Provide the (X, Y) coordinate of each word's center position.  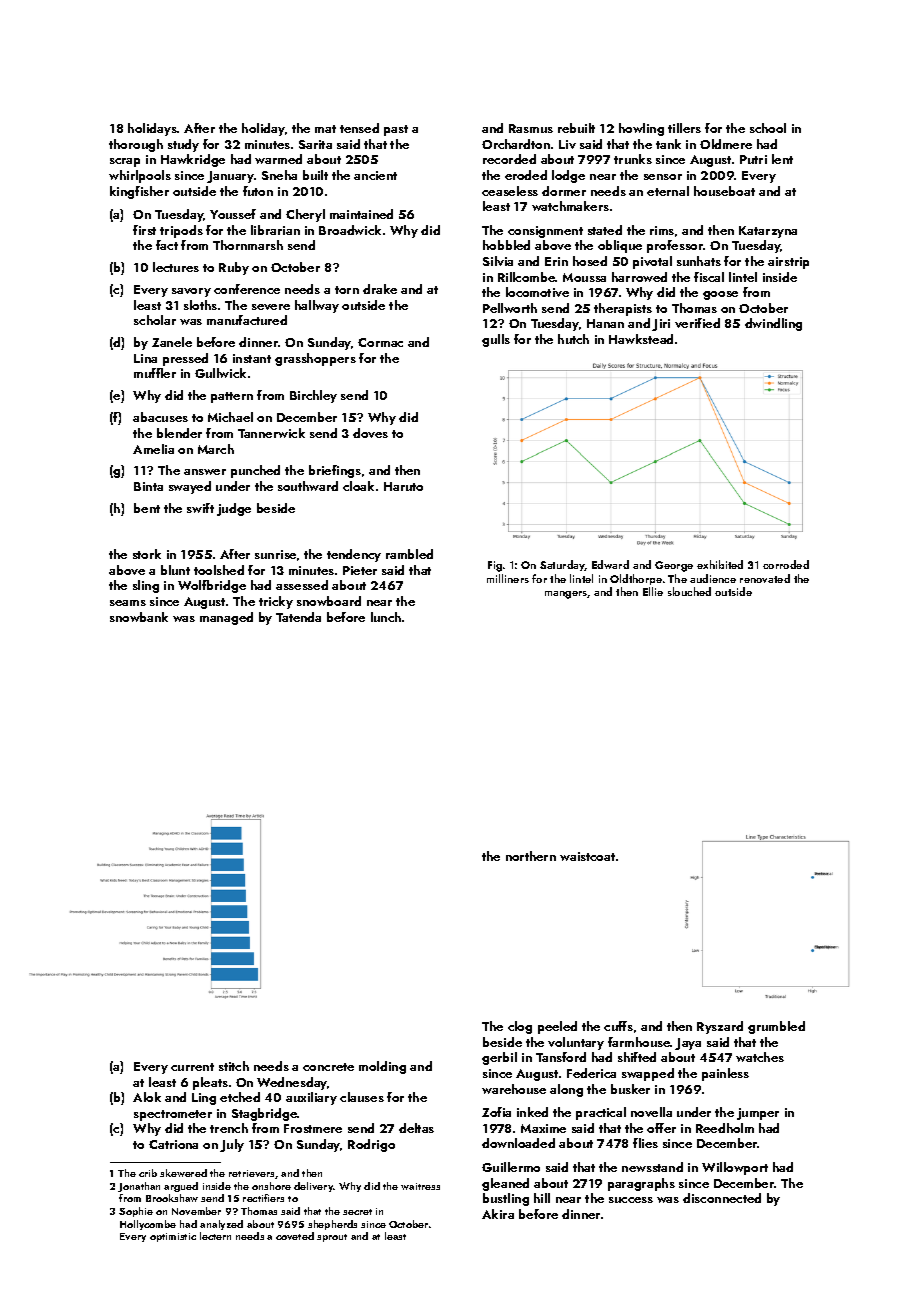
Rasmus (531, 128)
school (768, 128)
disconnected (722, 1198)
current (192, 1067)
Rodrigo (371, 1145)
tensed (359, 128)
